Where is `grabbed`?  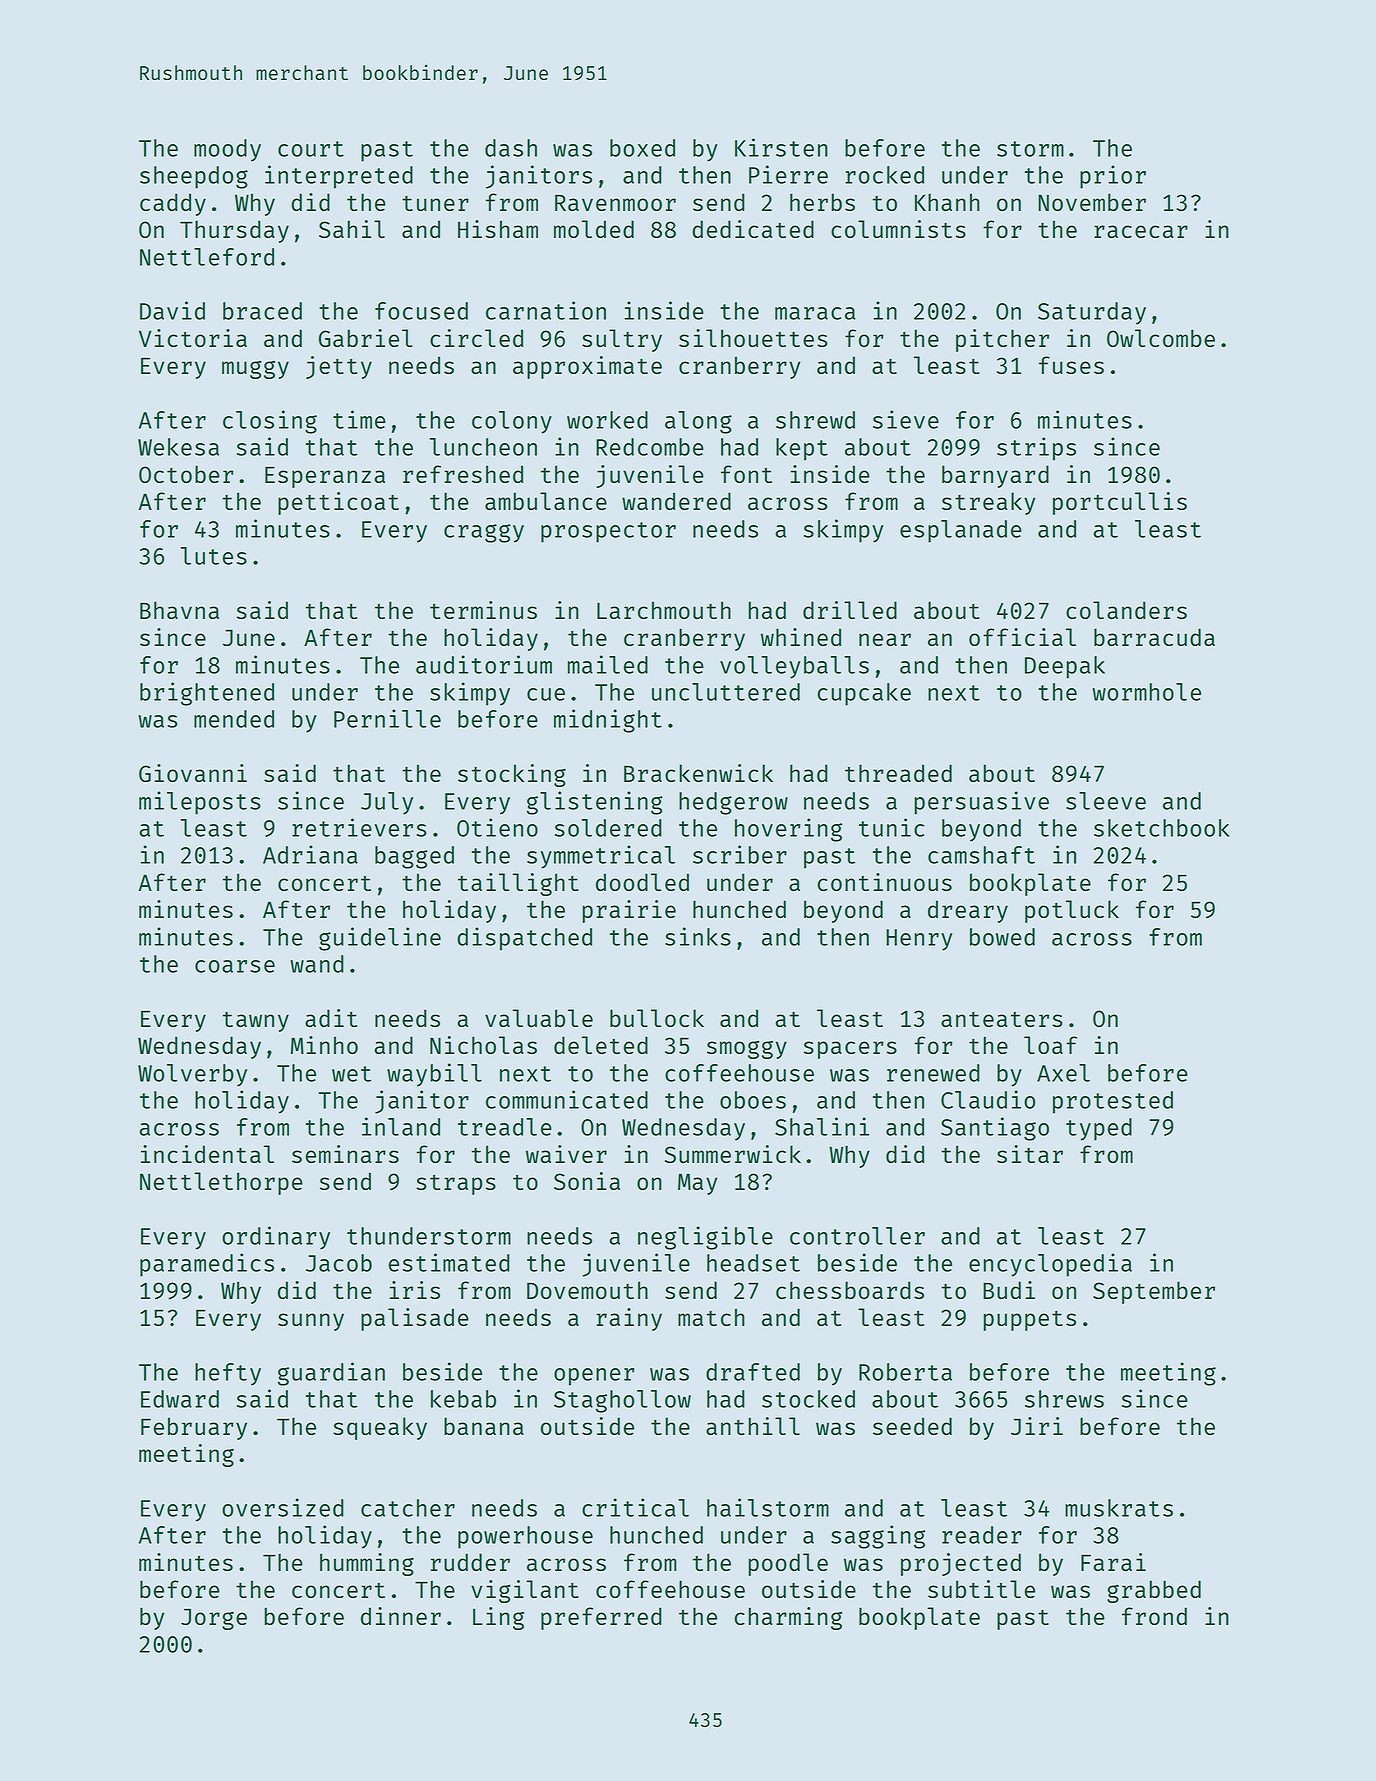 grabbed is located at coordinates (1154, 1591).
